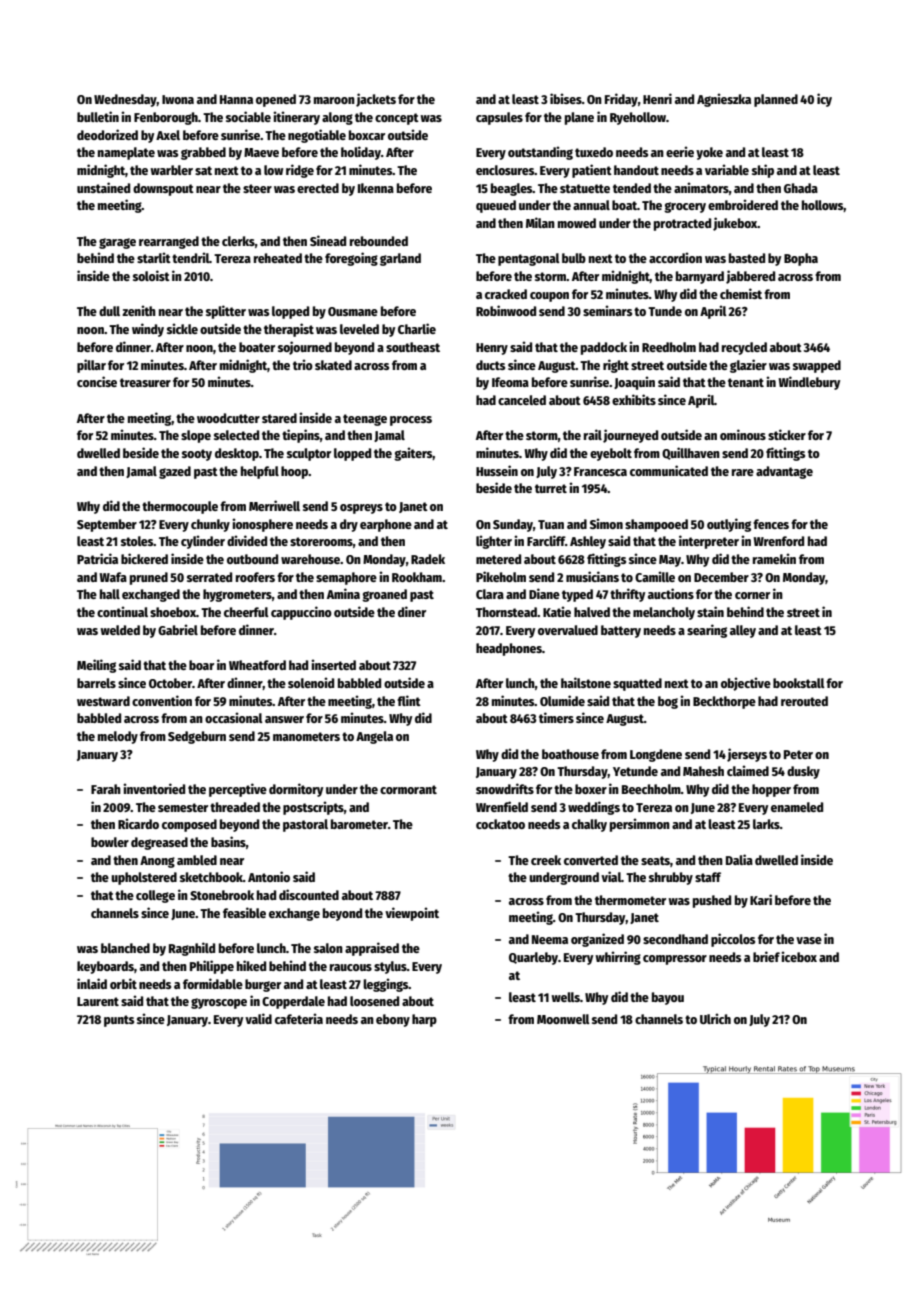 The height and width of the screenshot is (1308, 924). I want to click on Robinwood, so click(506, 310).
